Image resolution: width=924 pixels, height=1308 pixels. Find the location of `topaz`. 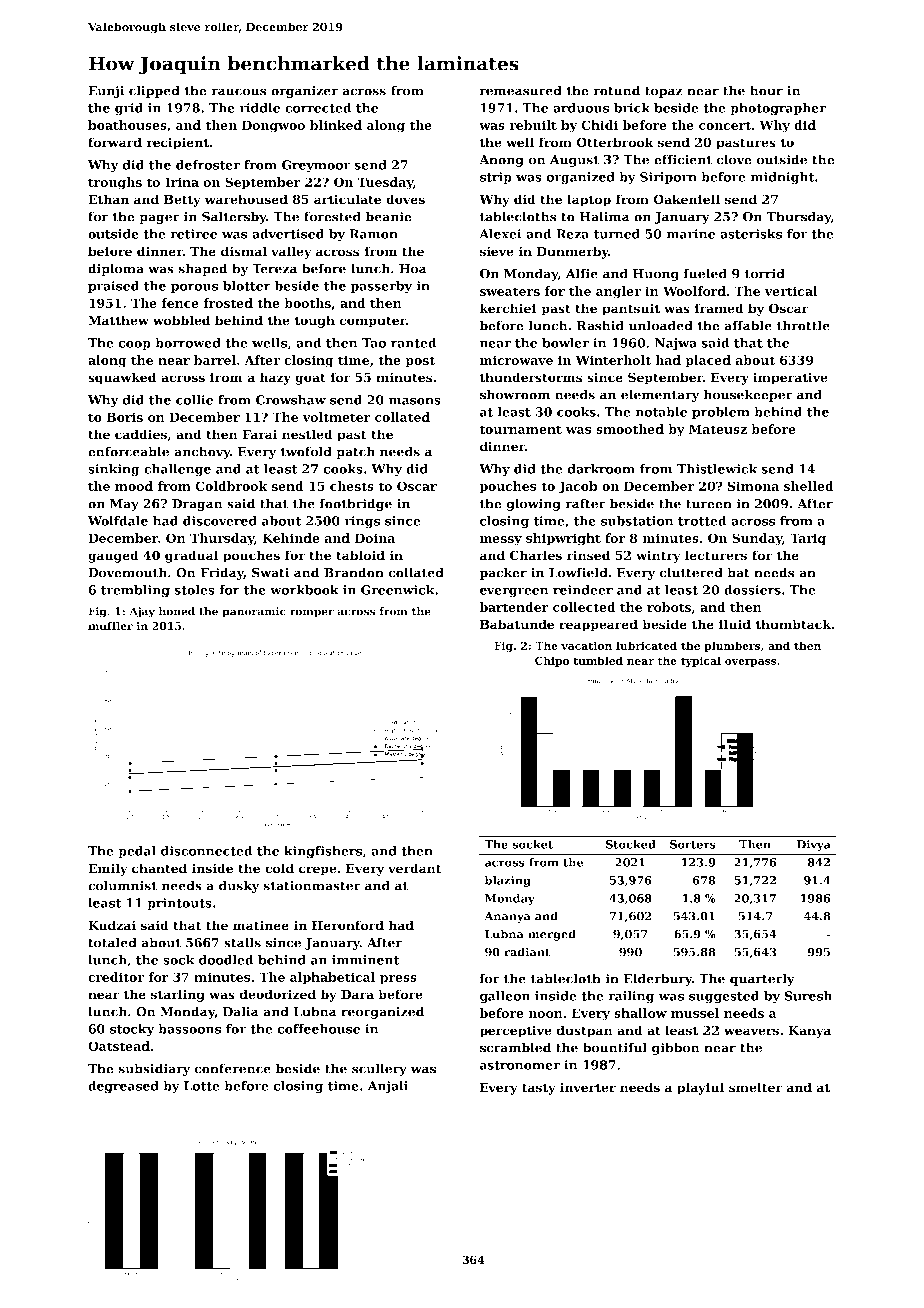

topaz is located at coordinates (664, 92).
